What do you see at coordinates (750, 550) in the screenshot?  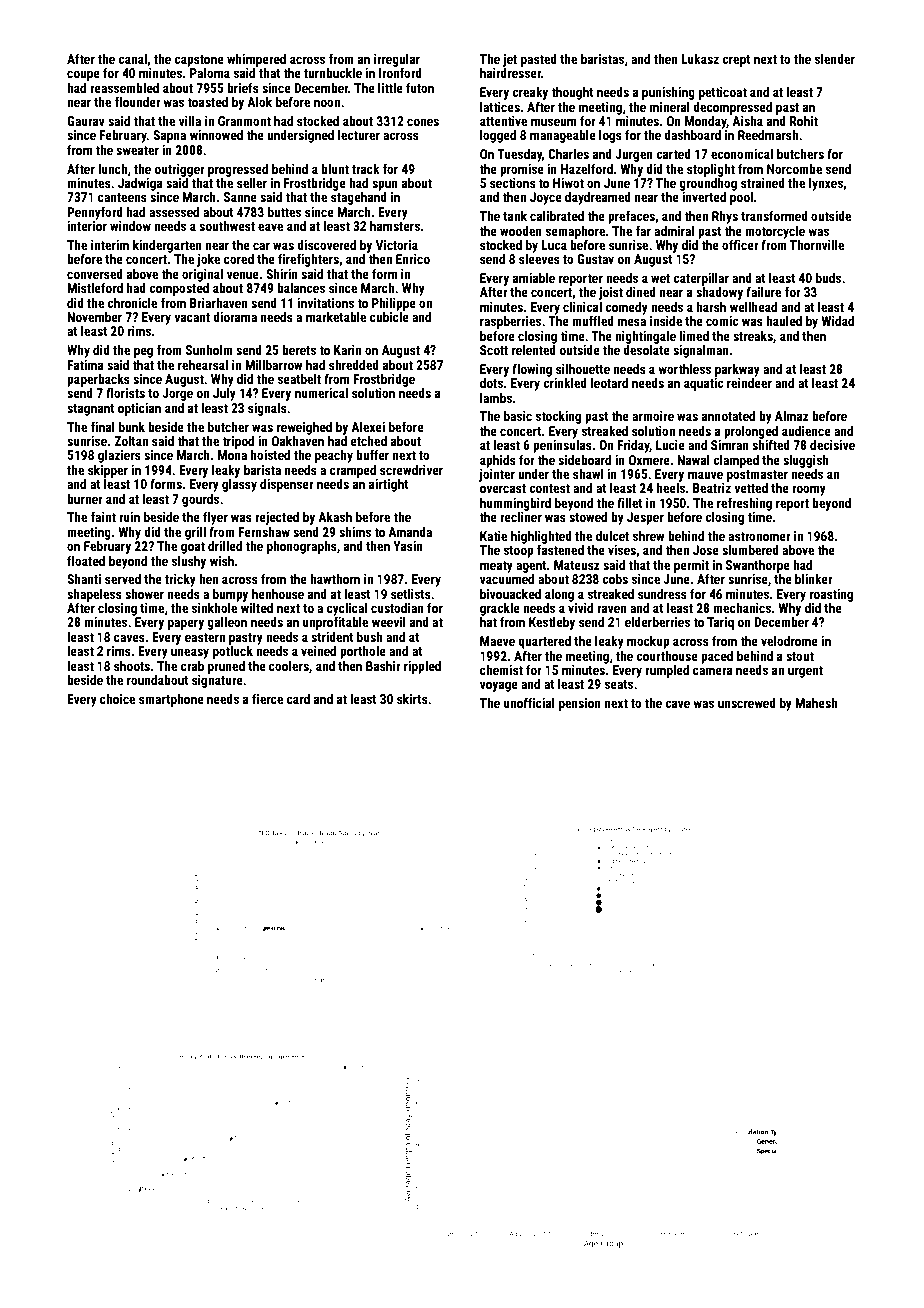 I see `slumbered` at bounding box center [750, 550].
